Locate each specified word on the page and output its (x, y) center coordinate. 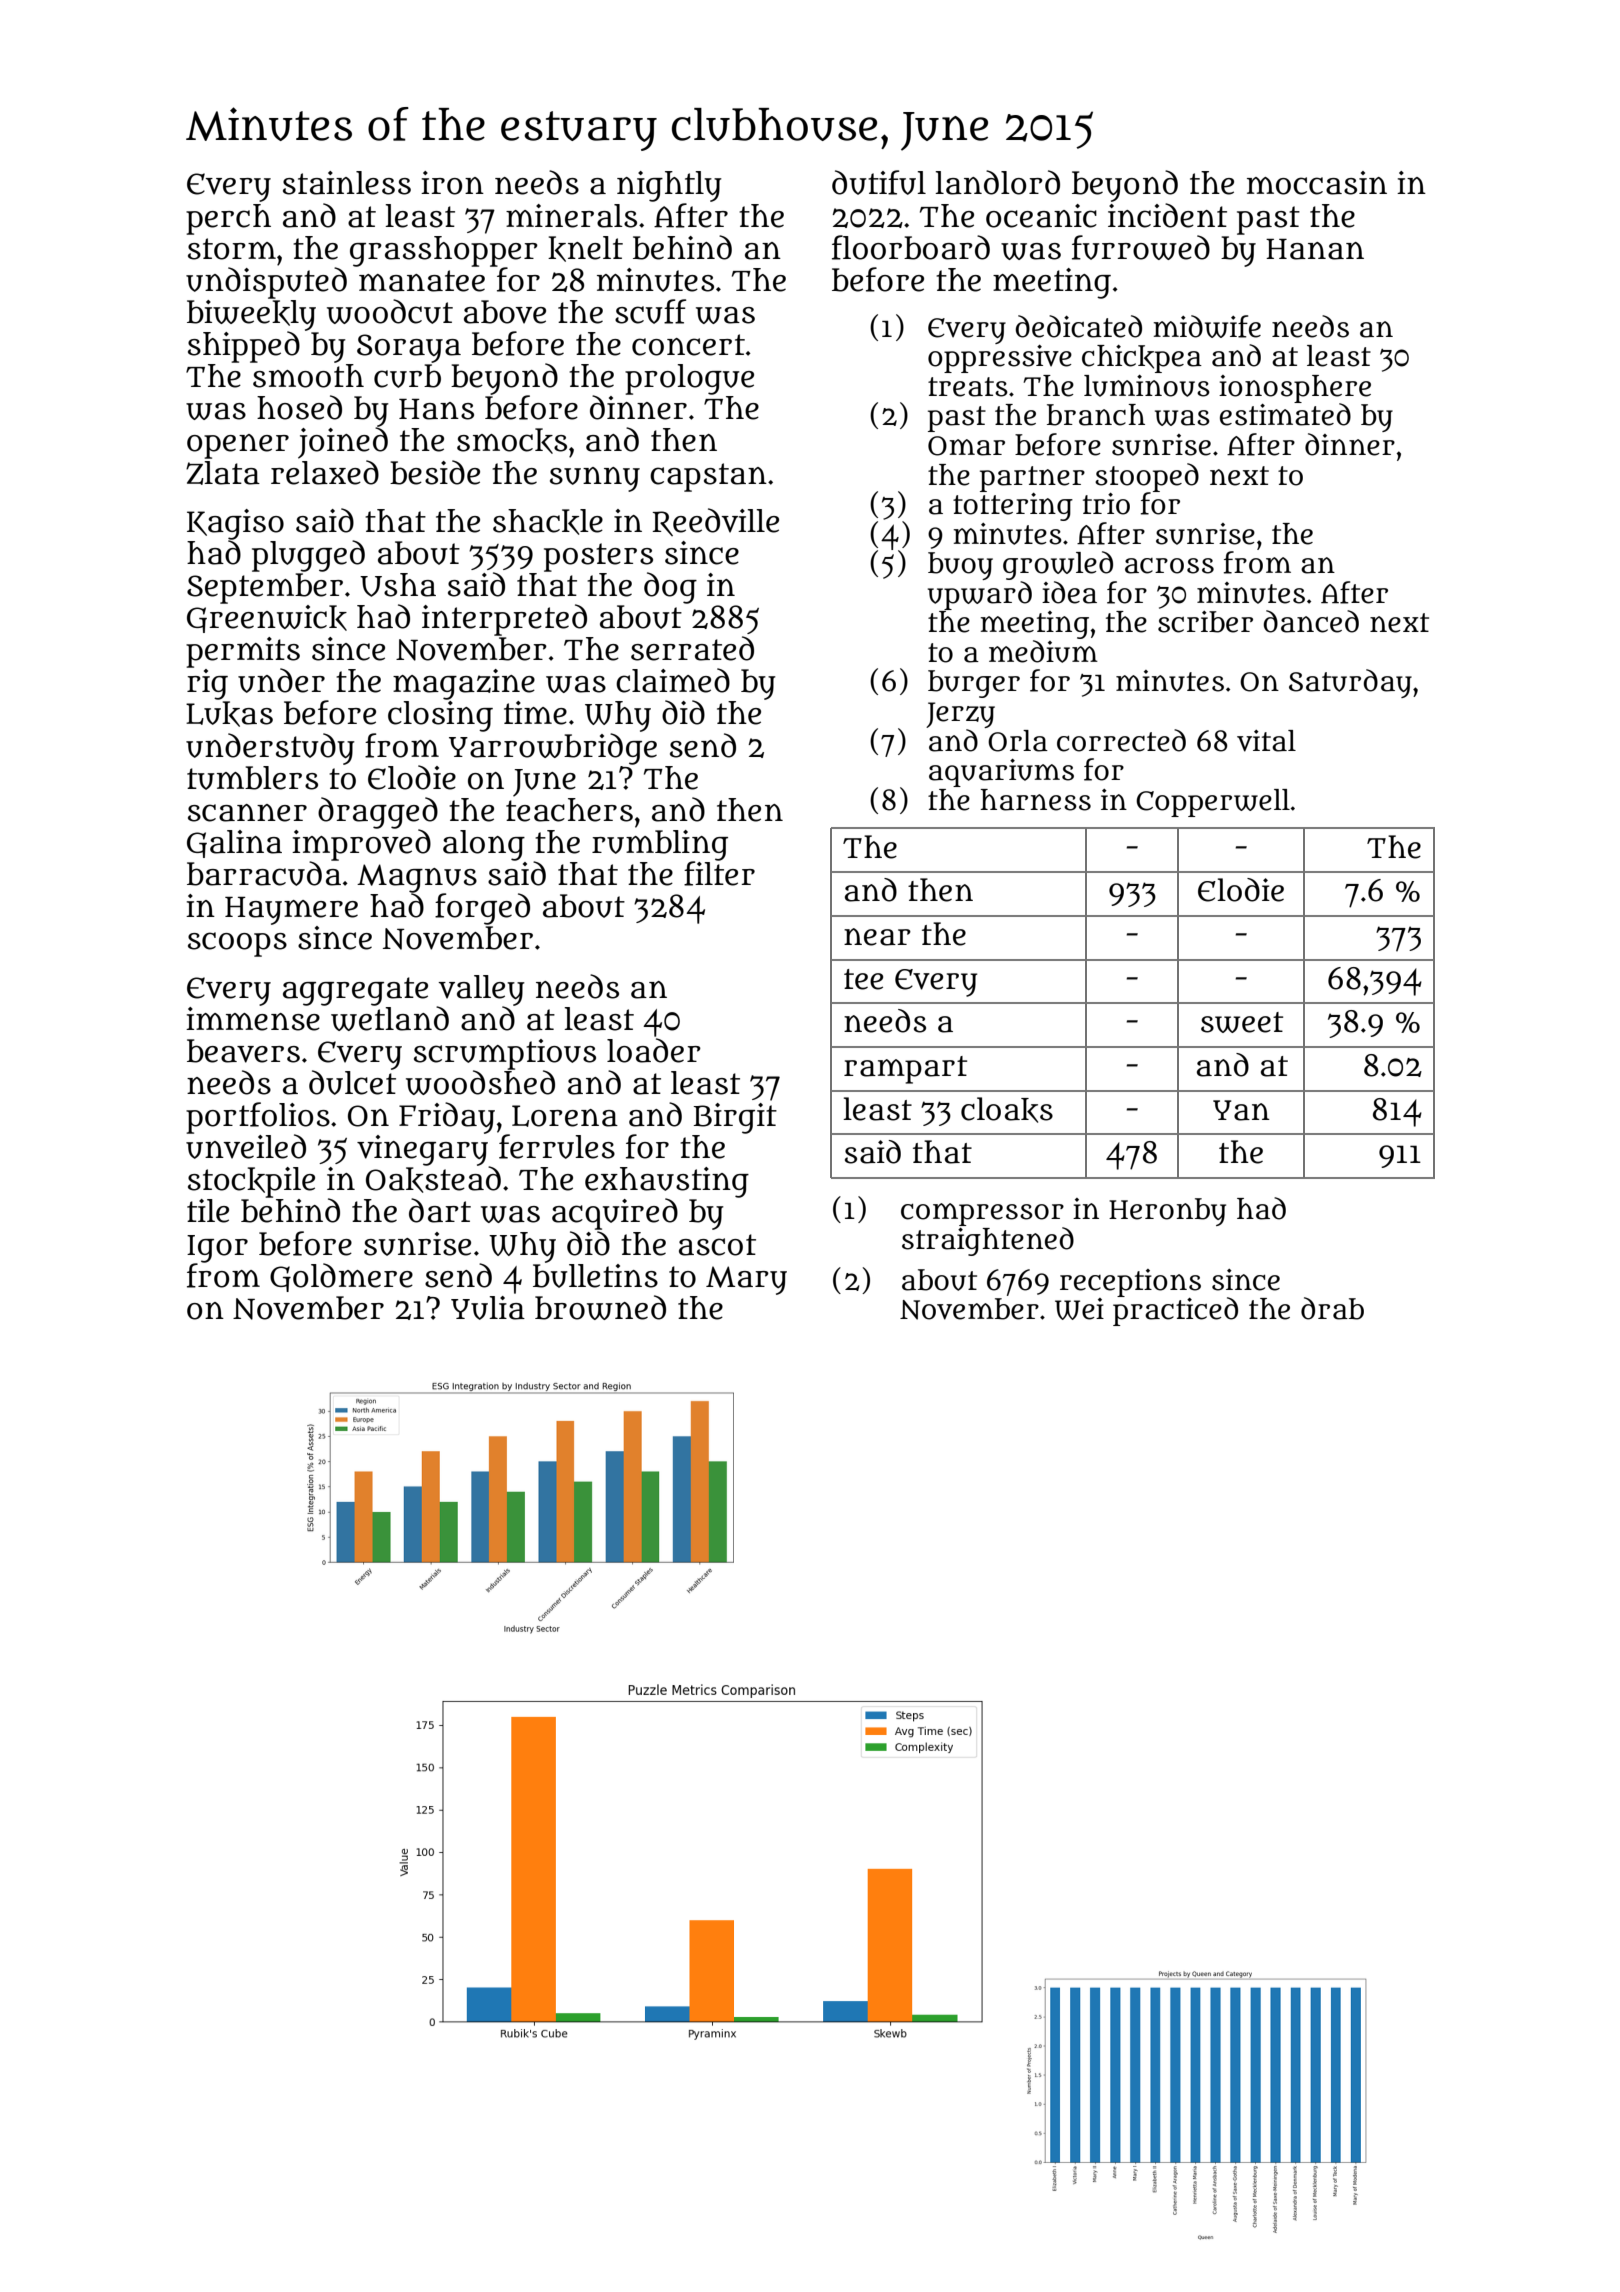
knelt (585, 249)
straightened (988, 1241)
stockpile (251, 1182)
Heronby (1167, 1212)
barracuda (264, 873)
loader (654, 1050)
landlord (998, 182)
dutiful (879, 182)
